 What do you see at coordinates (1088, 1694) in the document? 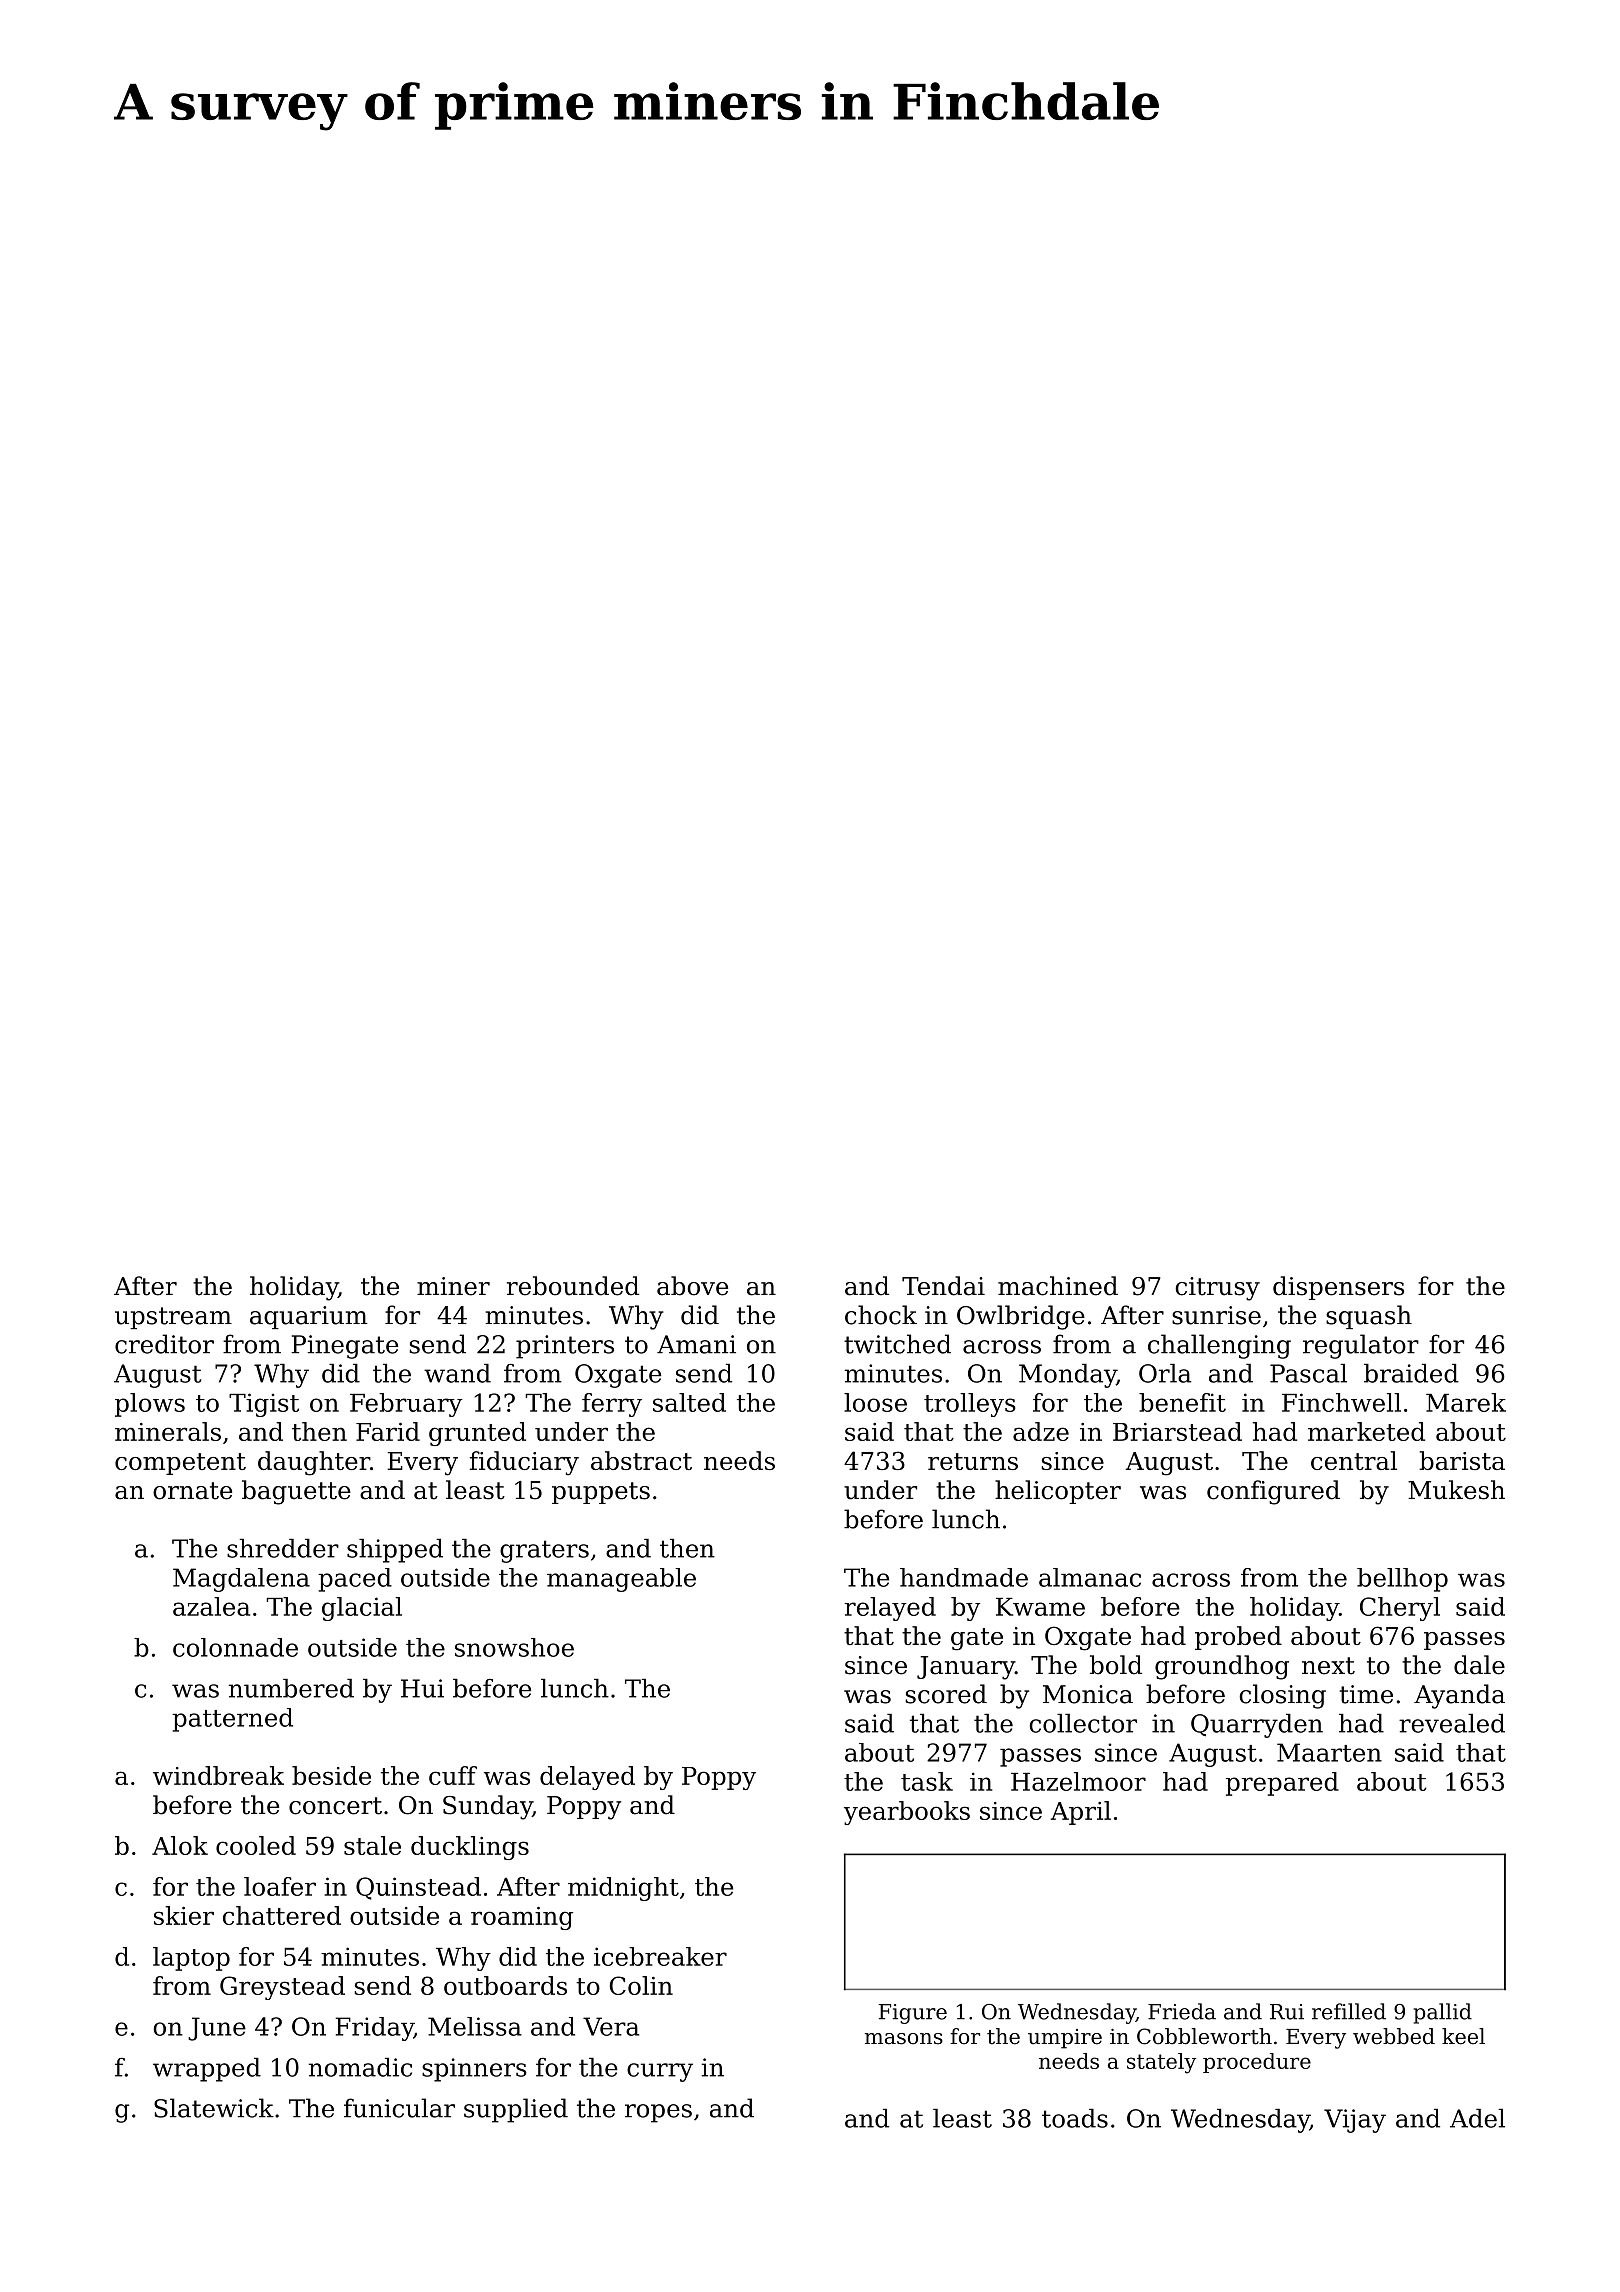
I see `Monica` at bounding box center [1088, 1694].
